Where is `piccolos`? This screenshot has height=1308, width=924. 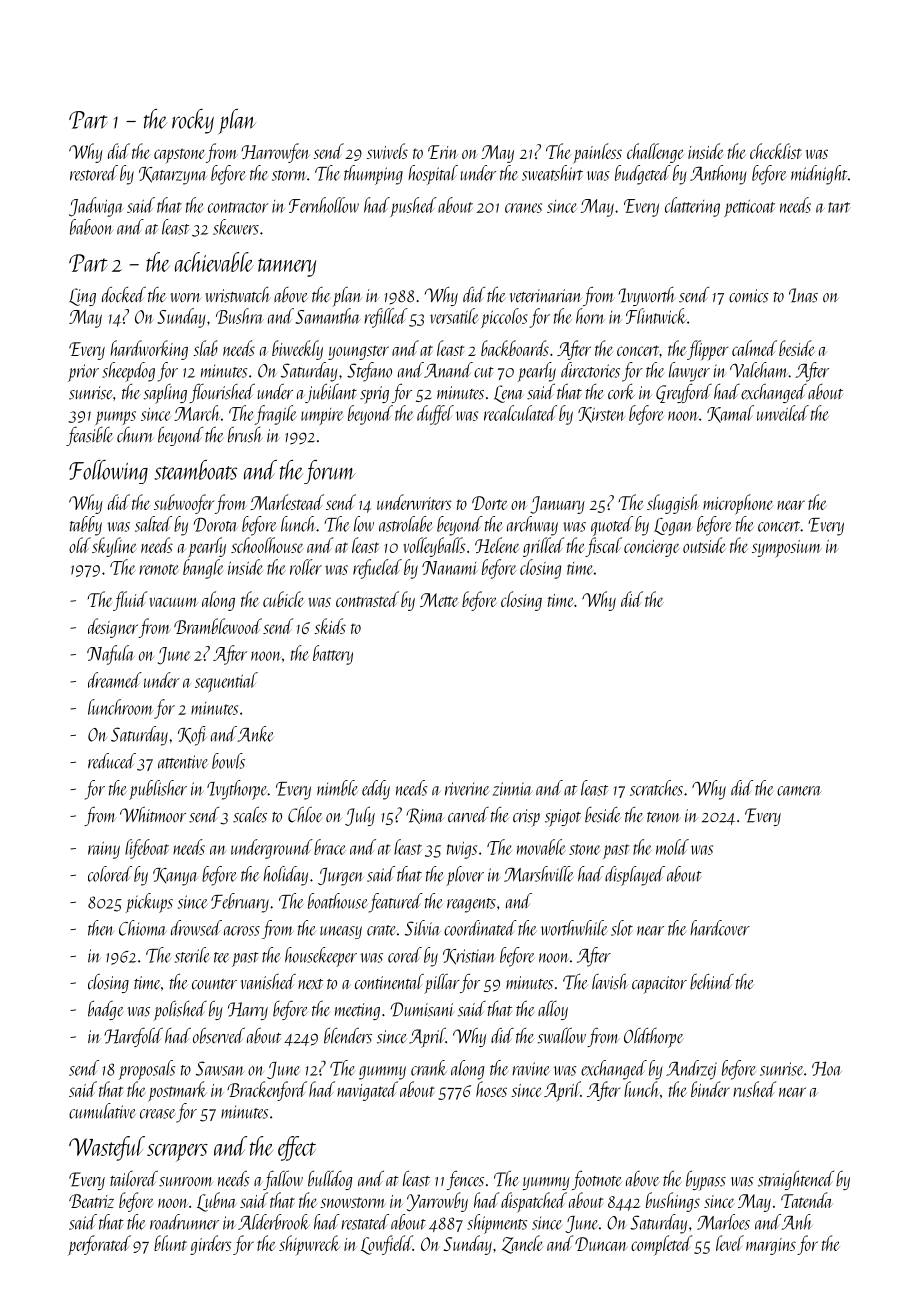 piccolos is located at coordinates (504, 318).
